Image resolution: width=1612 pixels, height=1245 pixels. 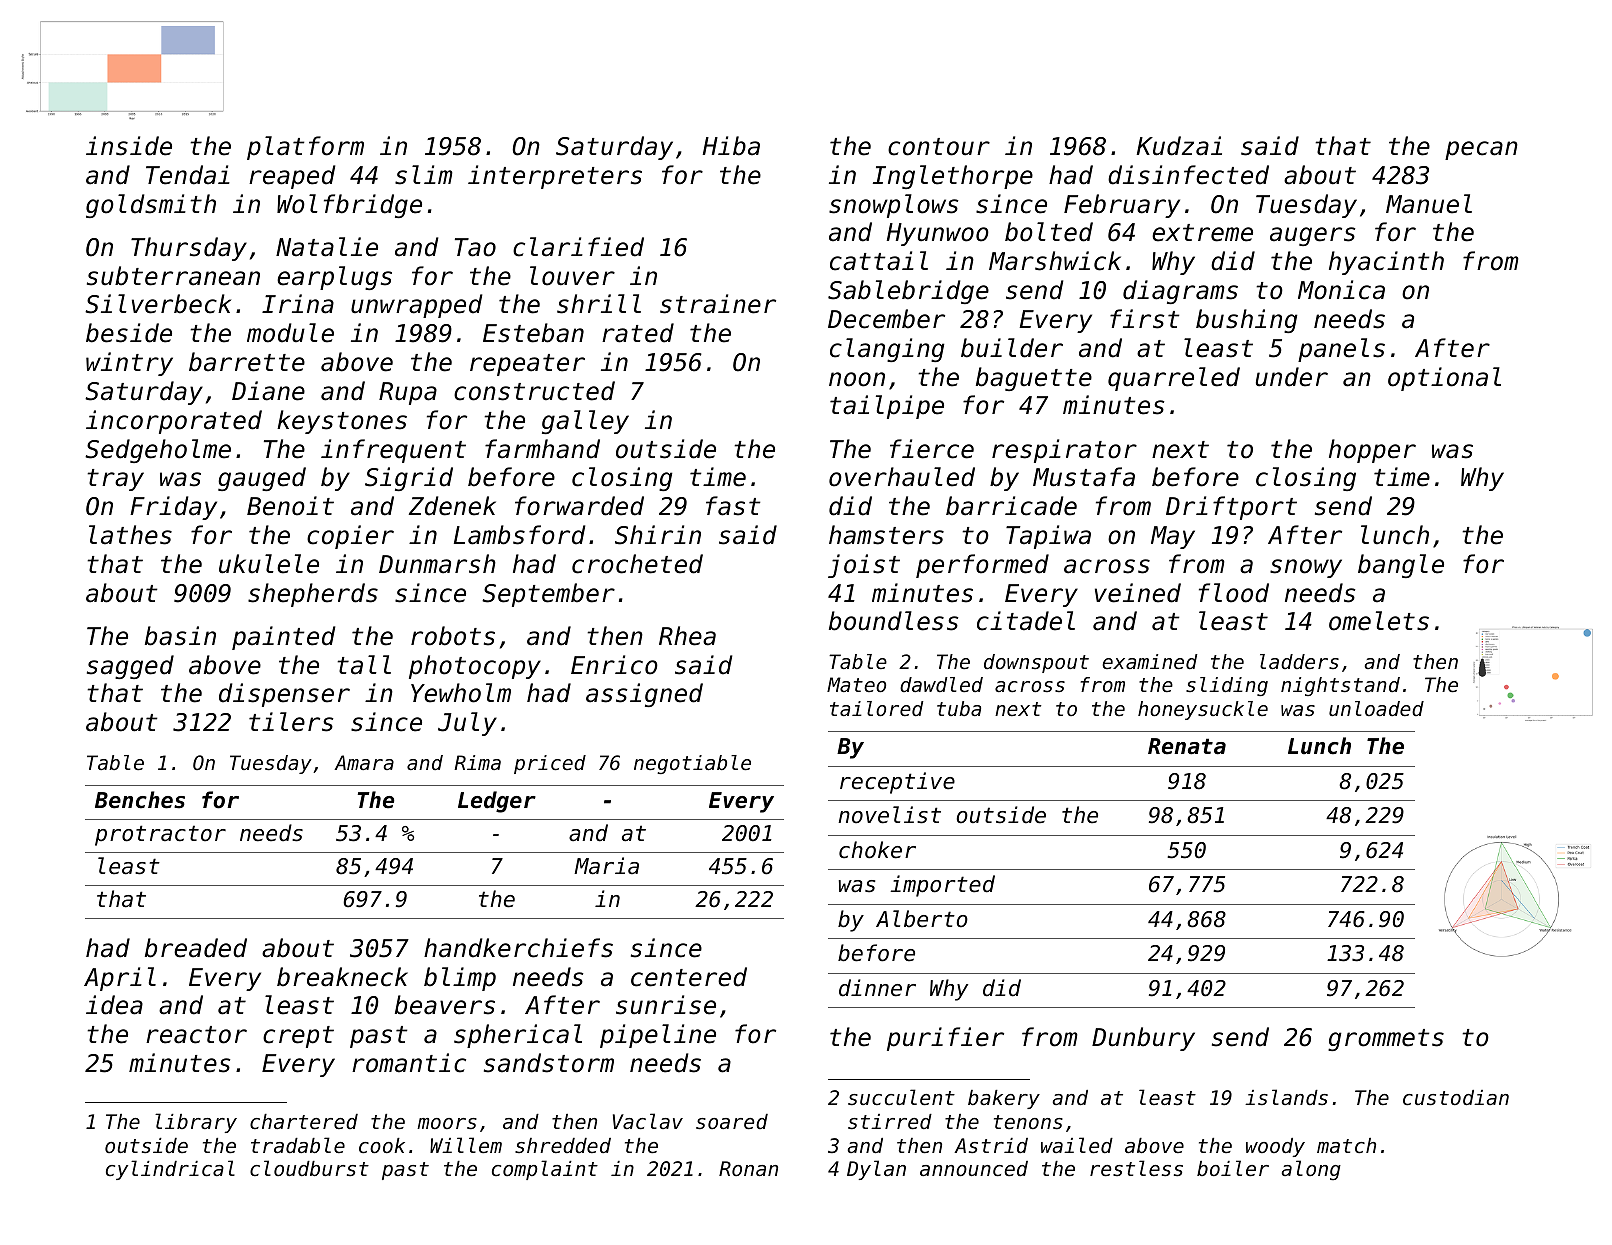 I want to click on handkerchiefs, so click(x=518, y=948).
